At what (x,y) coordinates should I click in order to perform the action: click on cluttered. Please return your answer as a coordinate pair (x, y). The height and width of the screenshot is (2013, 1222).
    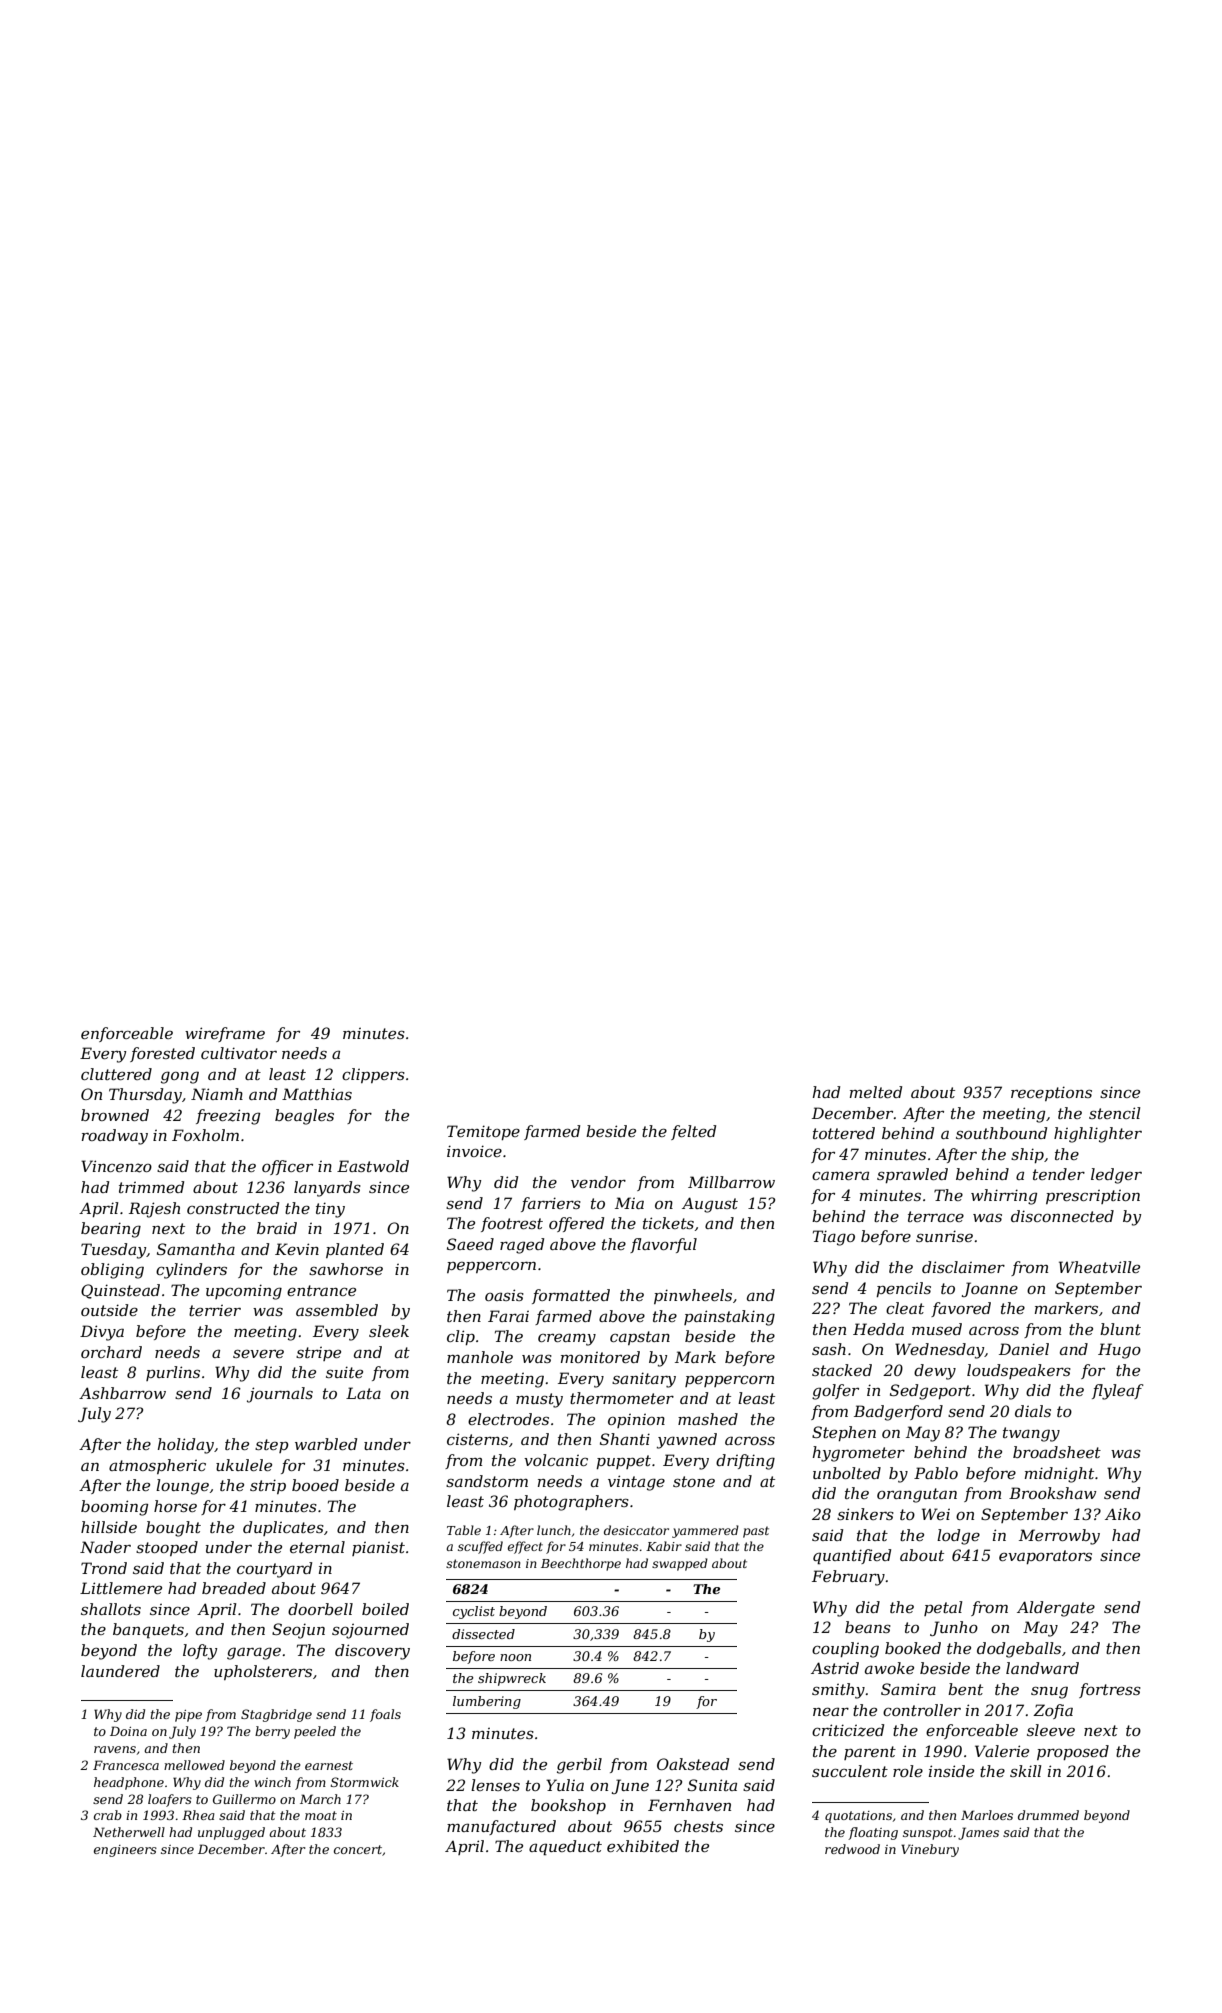
    Looking at the image, I should click on (116, 1074).
